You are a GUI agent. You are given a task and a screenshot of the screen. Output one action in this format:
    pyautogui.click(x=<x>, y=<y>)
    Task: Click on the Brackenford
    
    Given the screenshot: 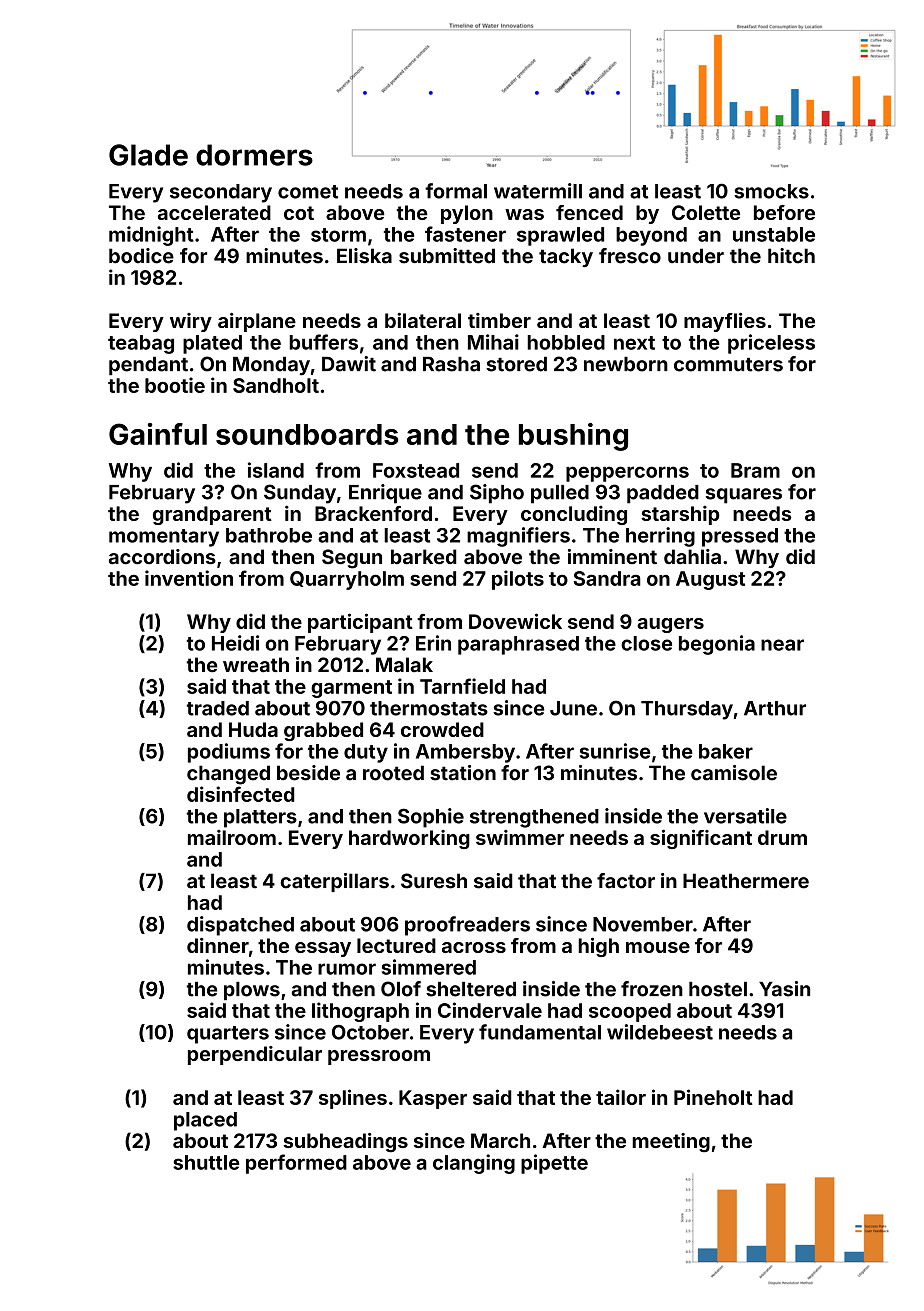 What is the action you would take?
    pyautogui.click(x=373, y=513)
